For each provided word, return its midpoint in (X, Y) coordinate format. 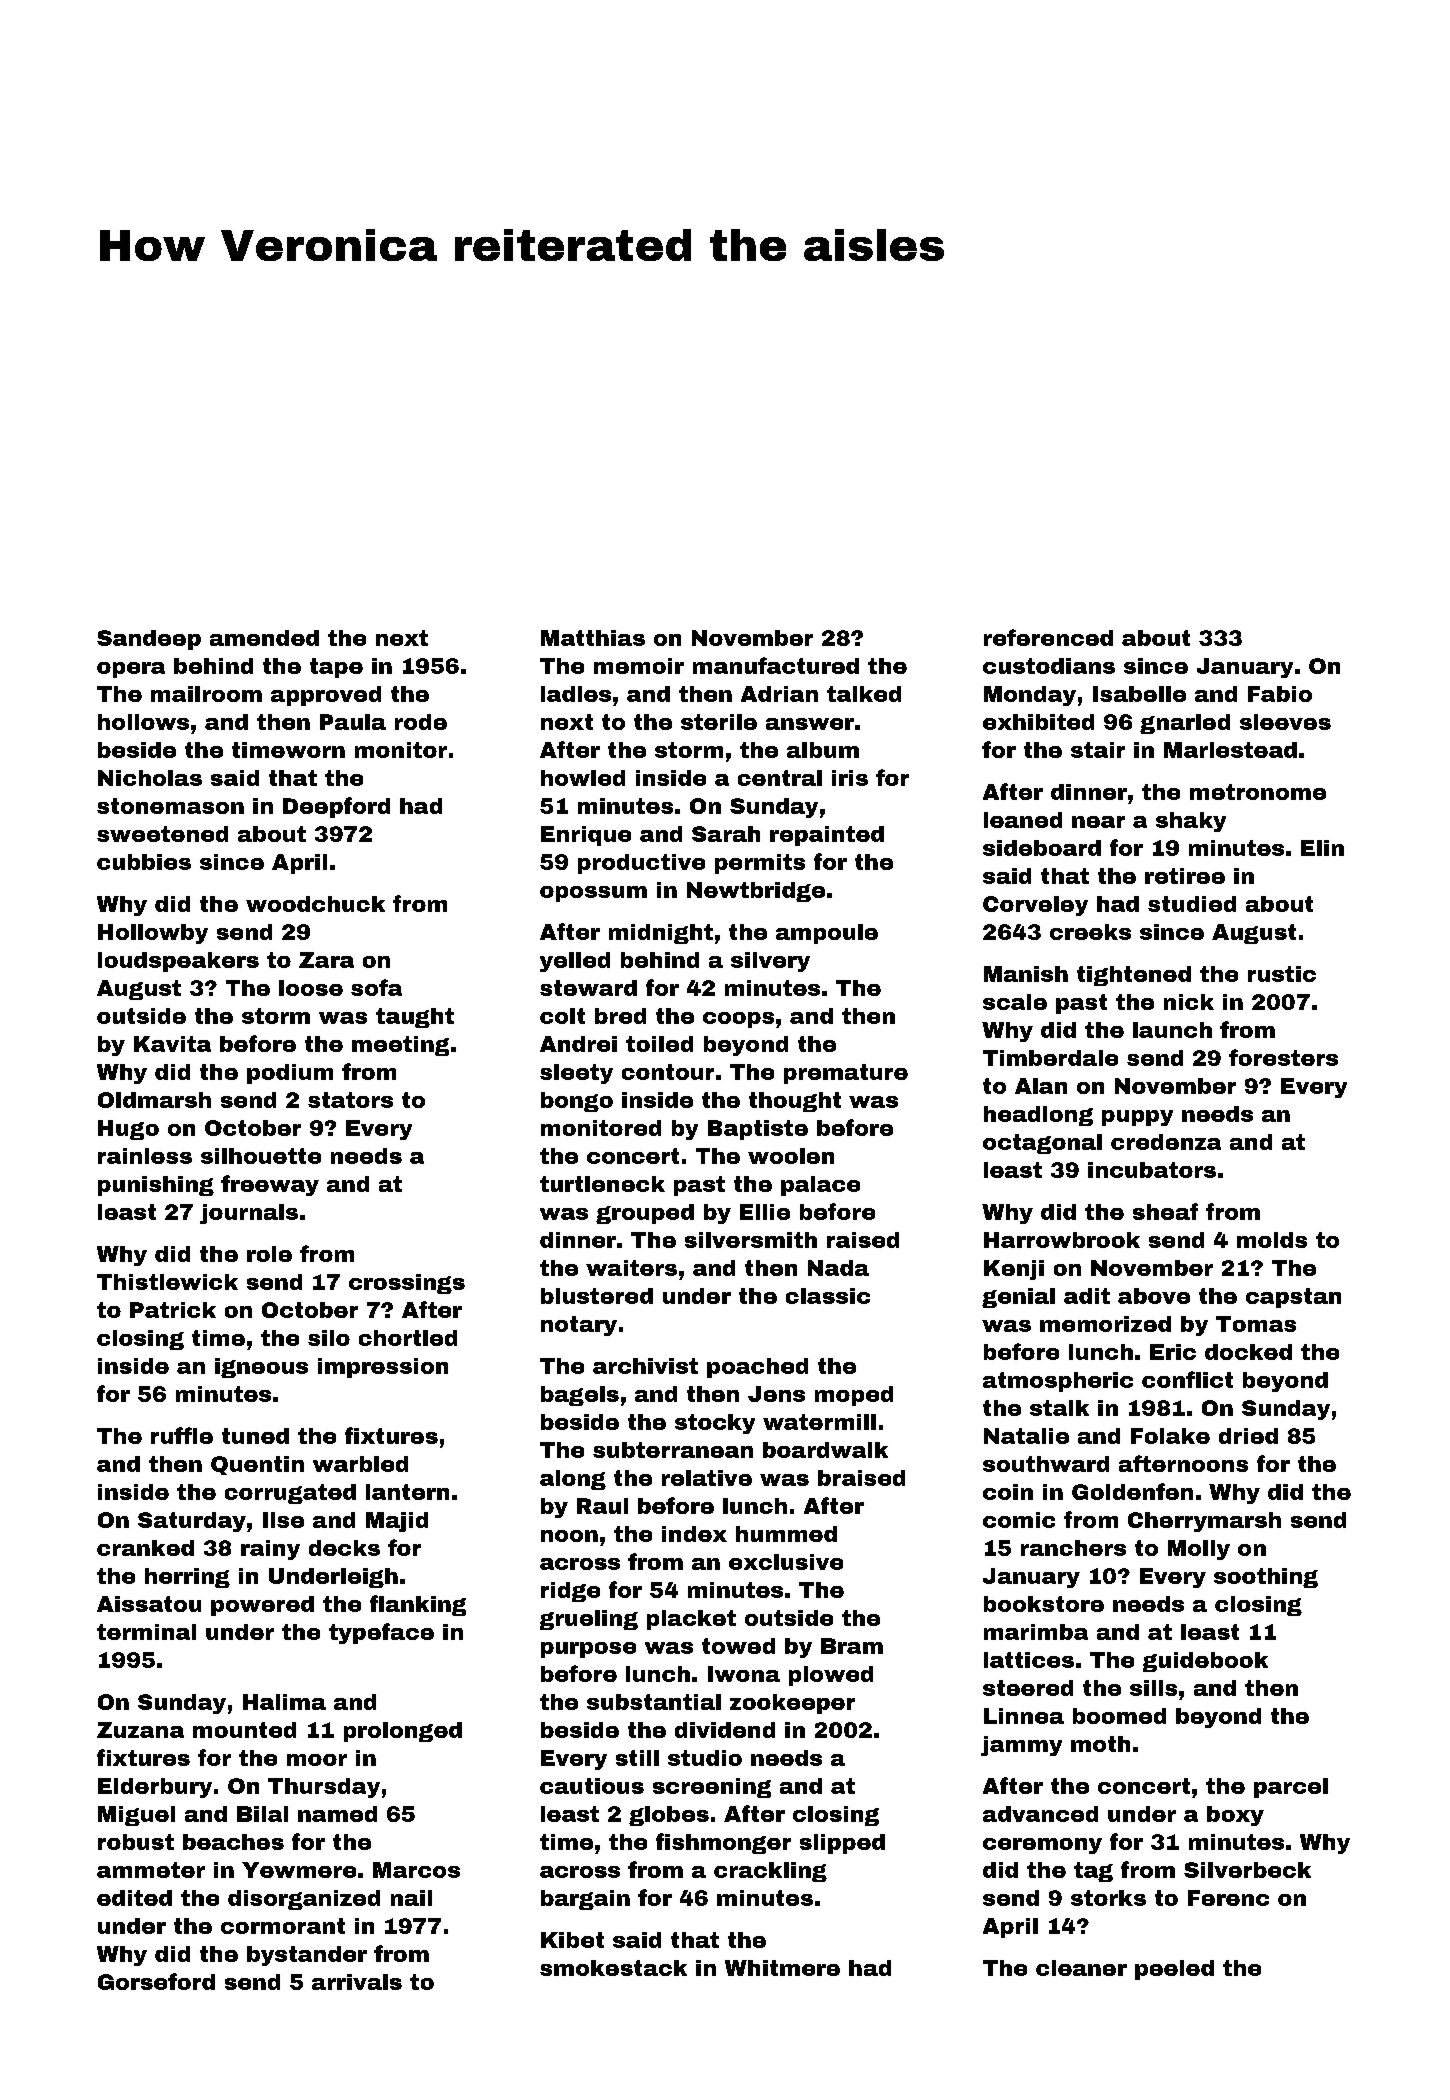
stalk (1059, 1408)
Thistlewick (167, 1282)
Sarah (726, 834)
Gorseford (156, 1981)
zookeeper (792, 1704)
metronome (1258, 792)
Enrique (586, 836)
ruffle (182, 1435)
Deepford (336, 807)
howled (583, 778)
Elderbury (155, 1788)
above (1154, 1296)
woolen (791, 1156)
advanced (1040, 1814)
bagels (580, 1396)
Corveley (1035, 906)
